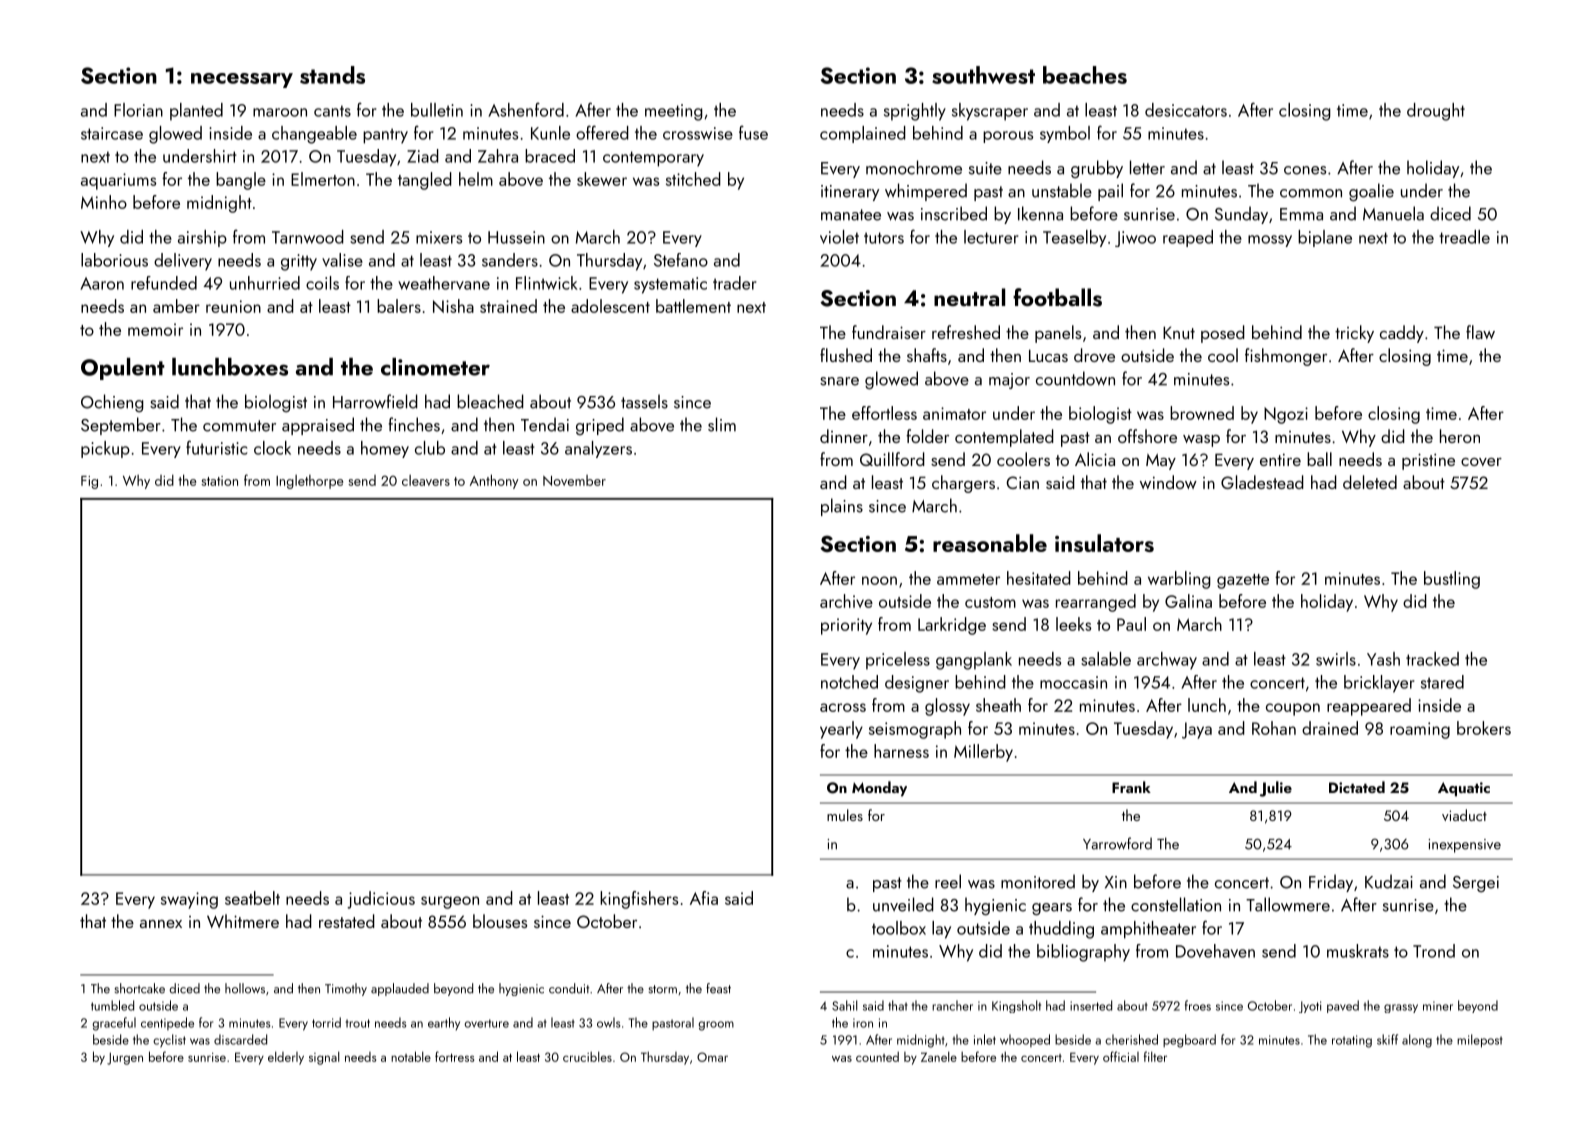 The image size is (1593, 1126). I want to click on Millerby, so click(983, 753).
